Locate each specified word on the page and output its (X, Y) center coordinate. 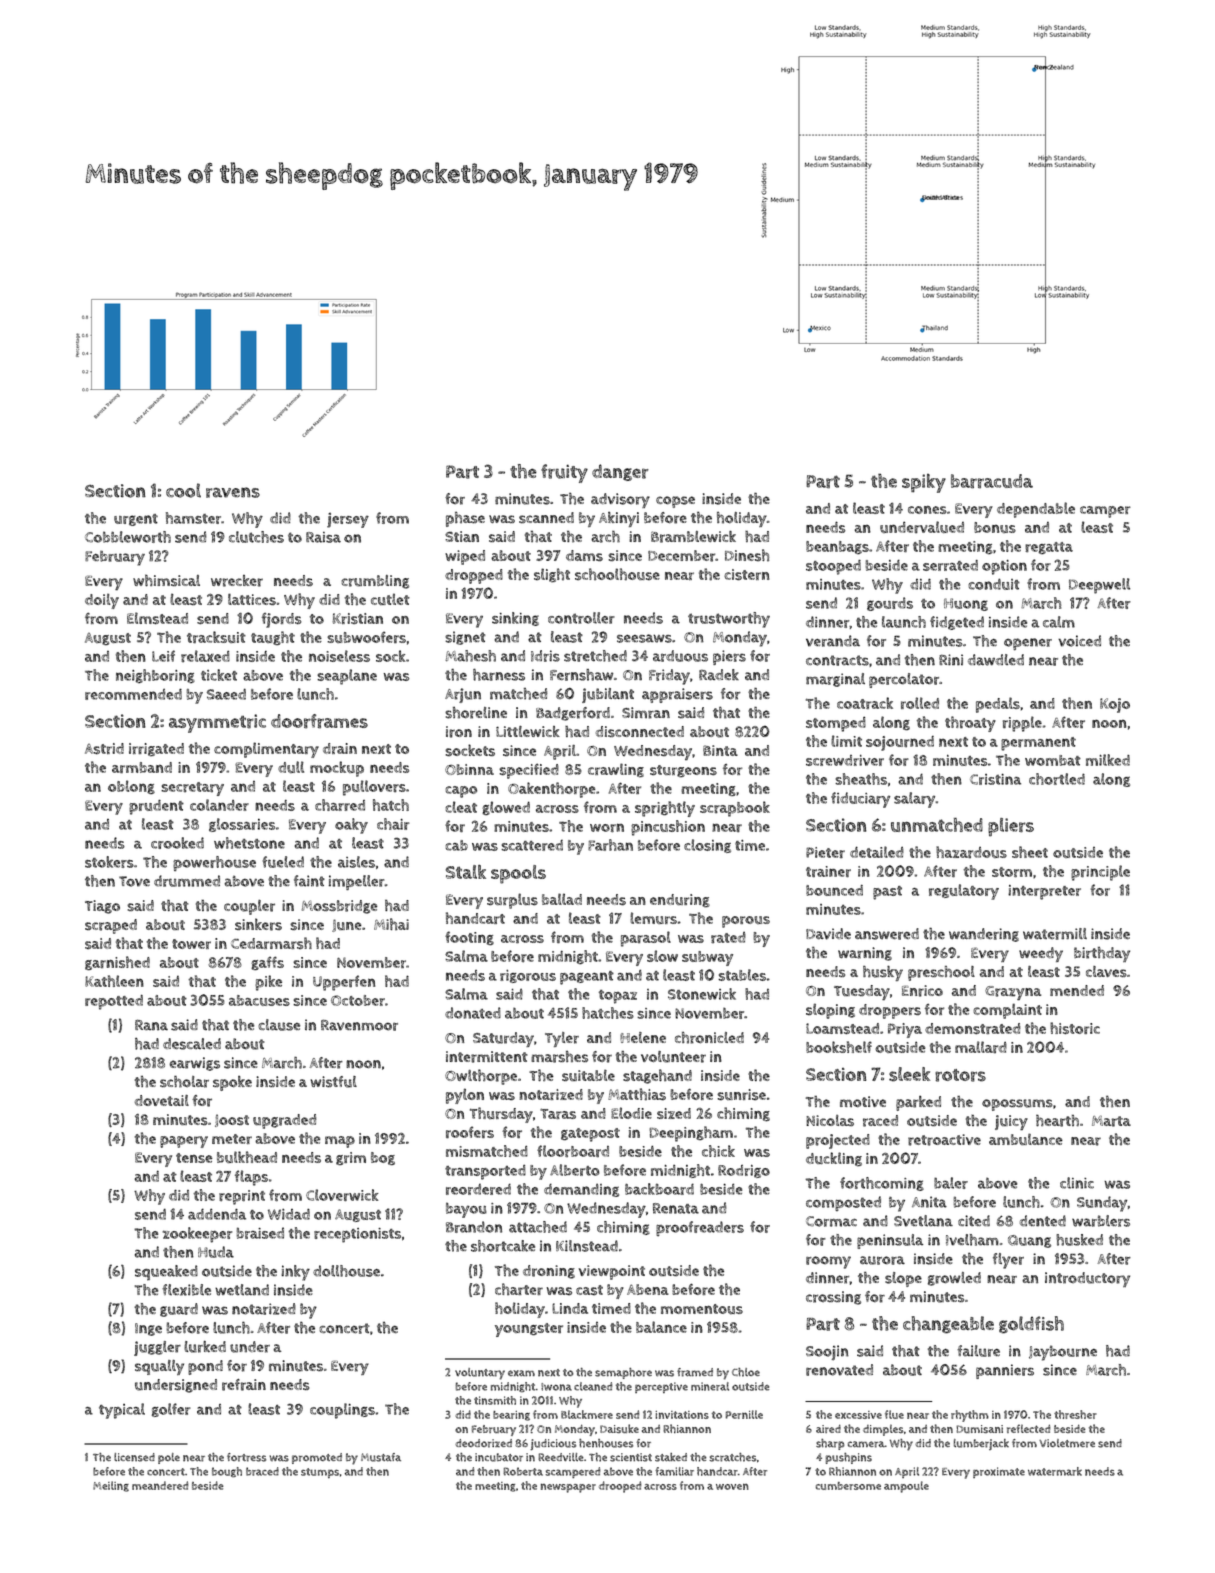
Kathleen (114, 981)
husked (1079, 1240)
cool (183, 490)
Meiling (111, 1486)
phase (465, 519)
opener (1028, 644)
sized (674, 1113)
